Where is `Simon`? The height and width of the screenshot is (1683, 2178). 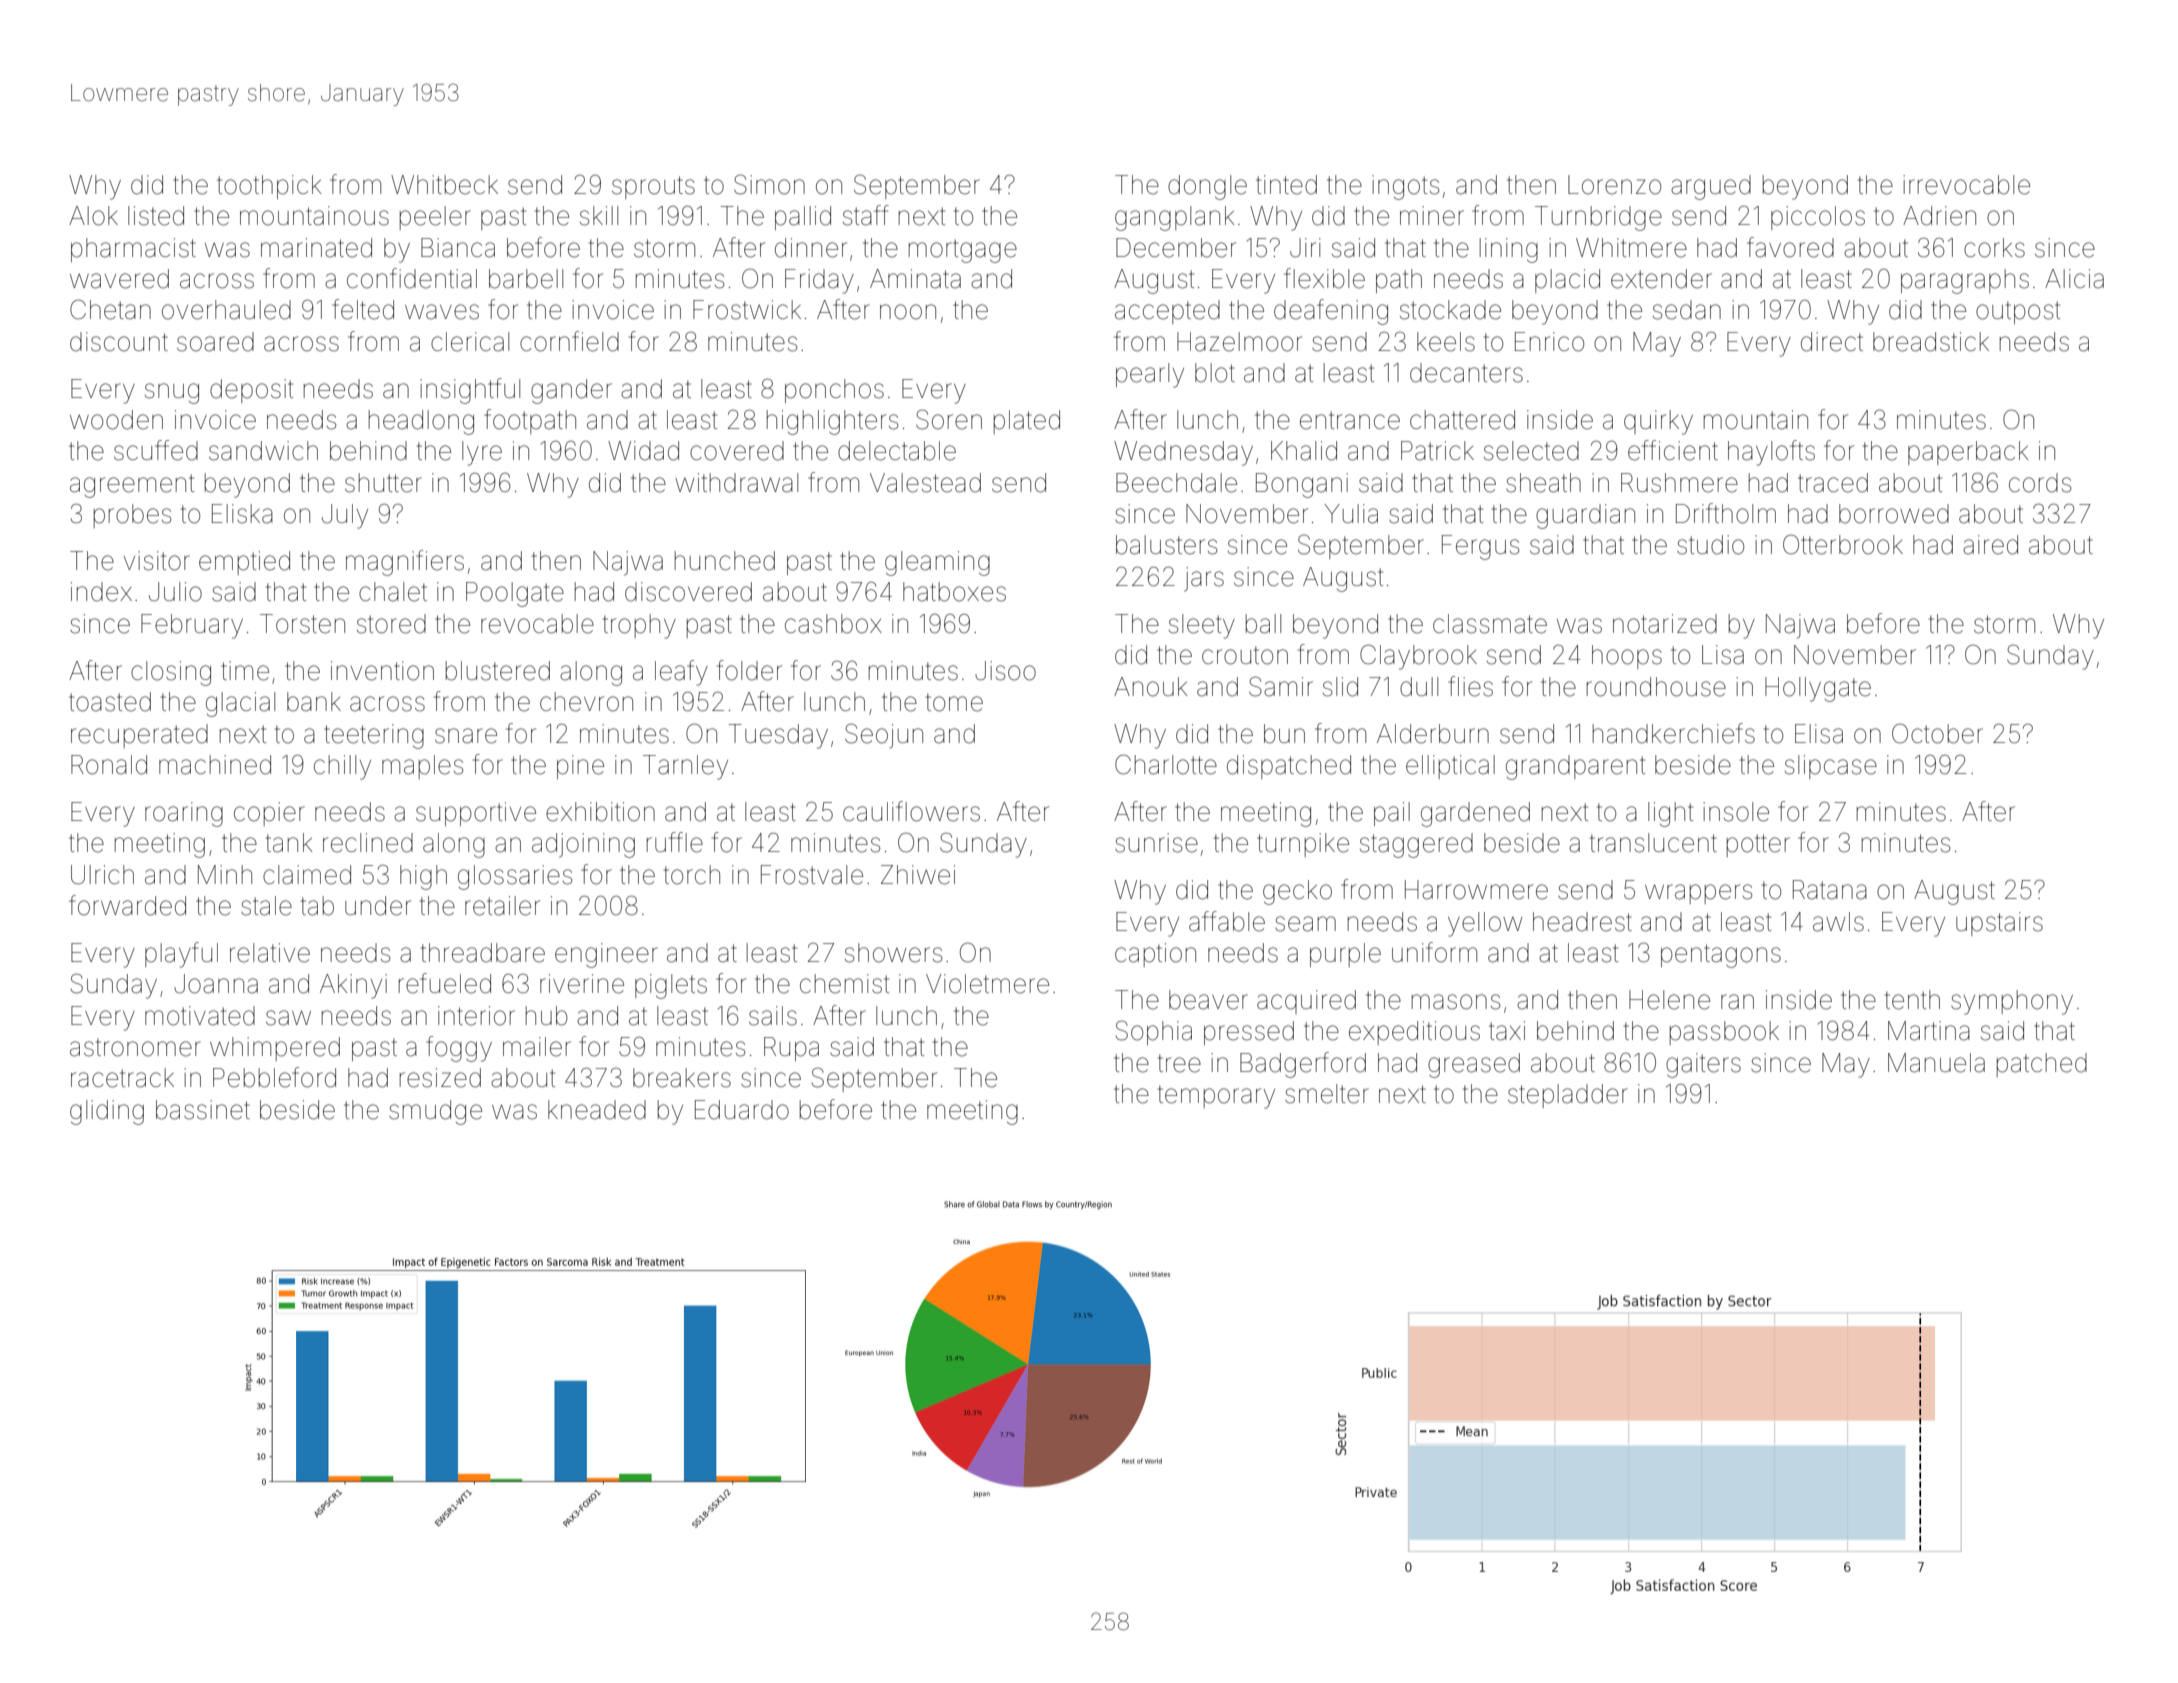 Simon is located at coordinates (769, 184).
